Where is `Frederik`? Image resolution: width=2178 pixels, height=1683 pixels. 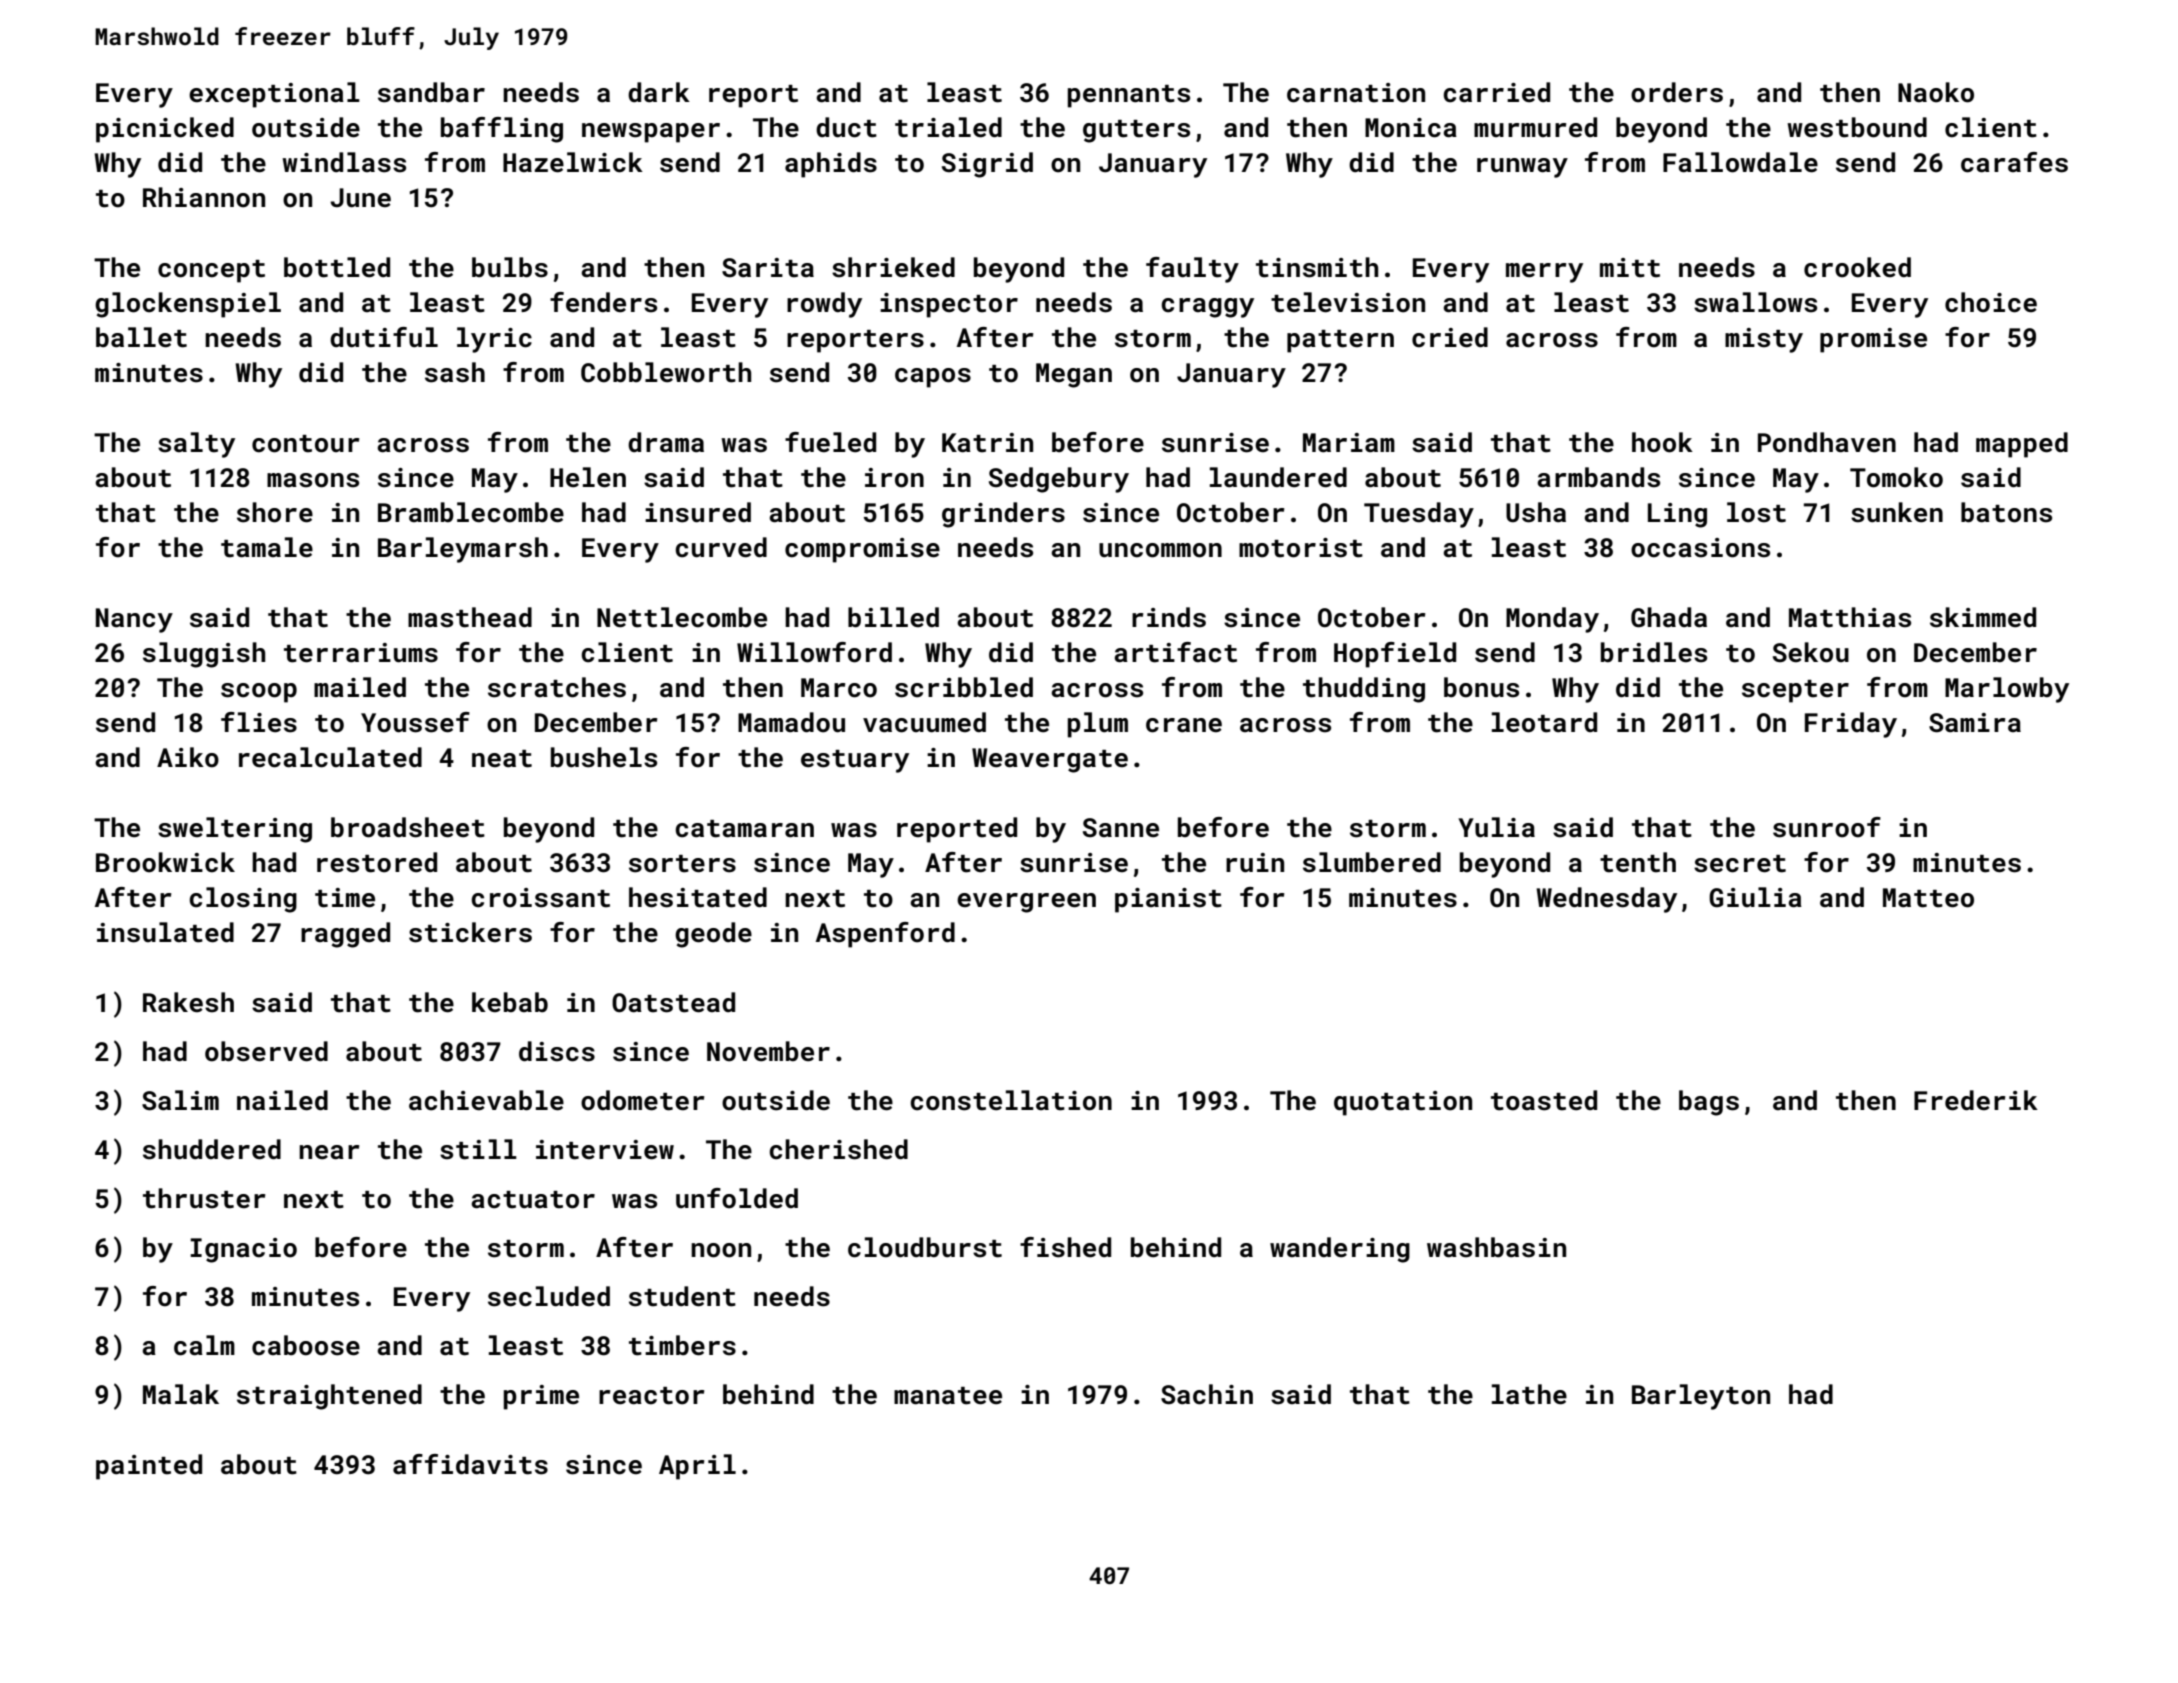
Frederik is located at coordinates (1976, 1100).
